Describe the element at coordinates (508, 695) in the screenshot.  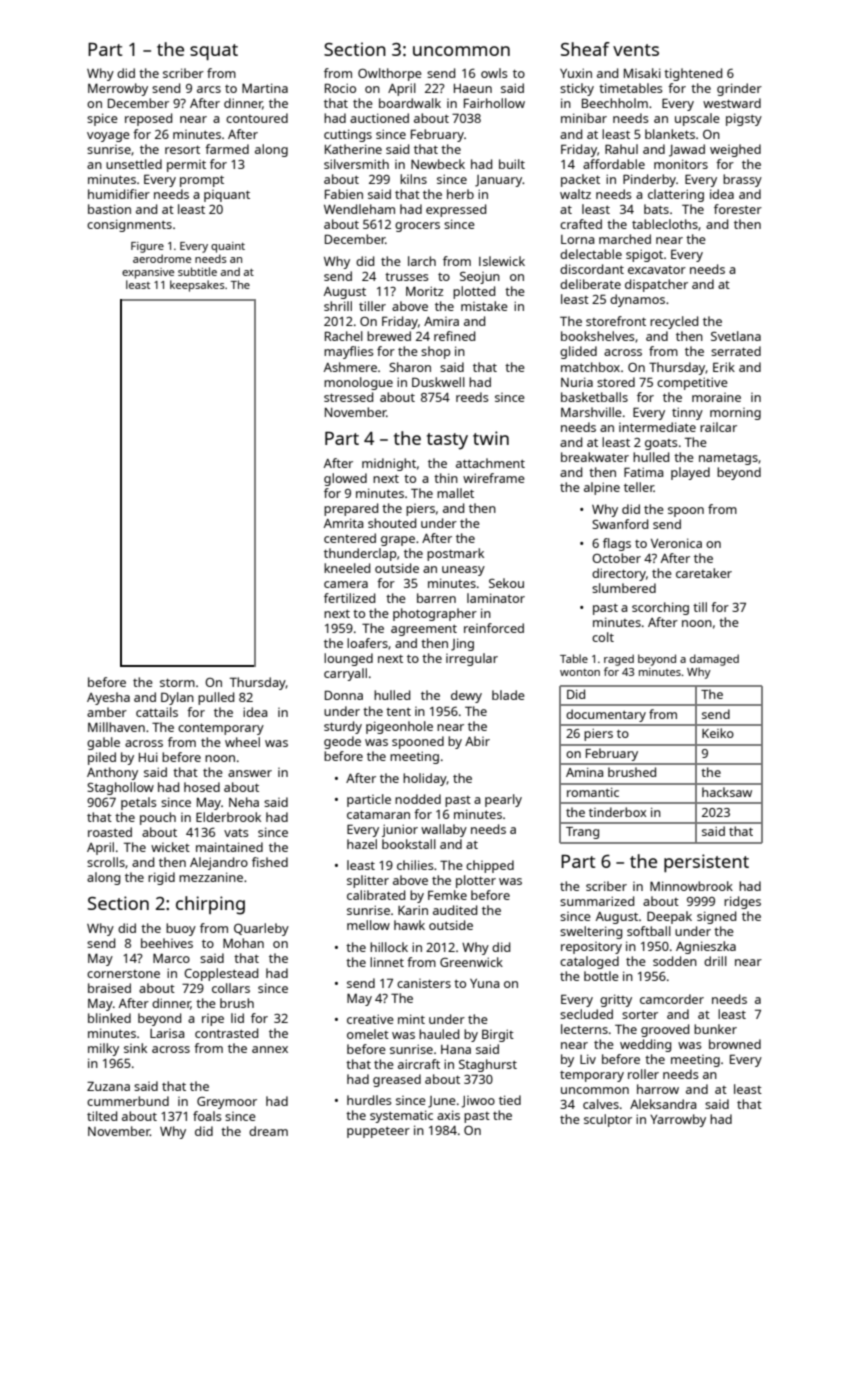
I see `blade` at that location.
